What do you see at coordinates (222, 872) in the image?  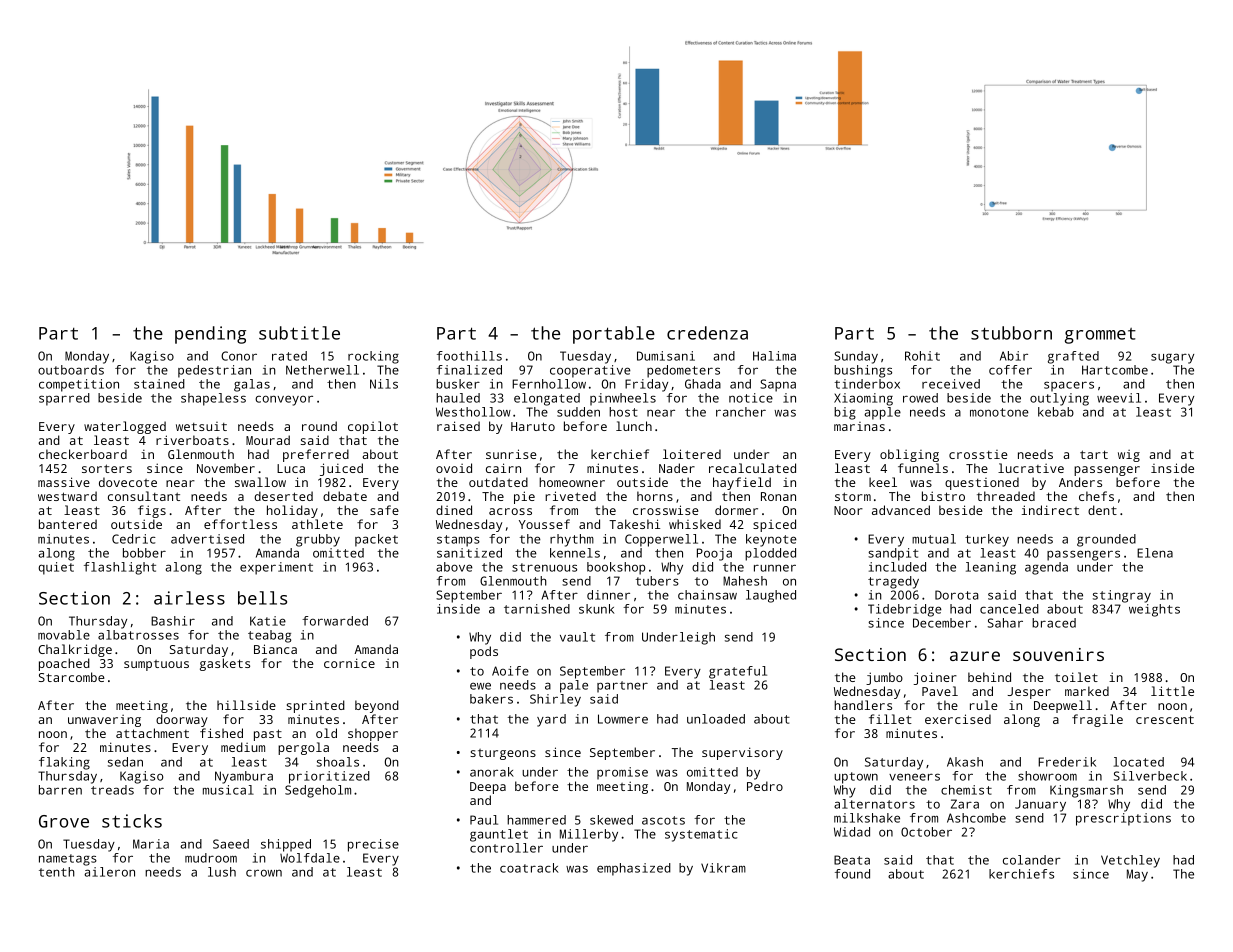 I see `lush` at bounding box center [222, 872].
